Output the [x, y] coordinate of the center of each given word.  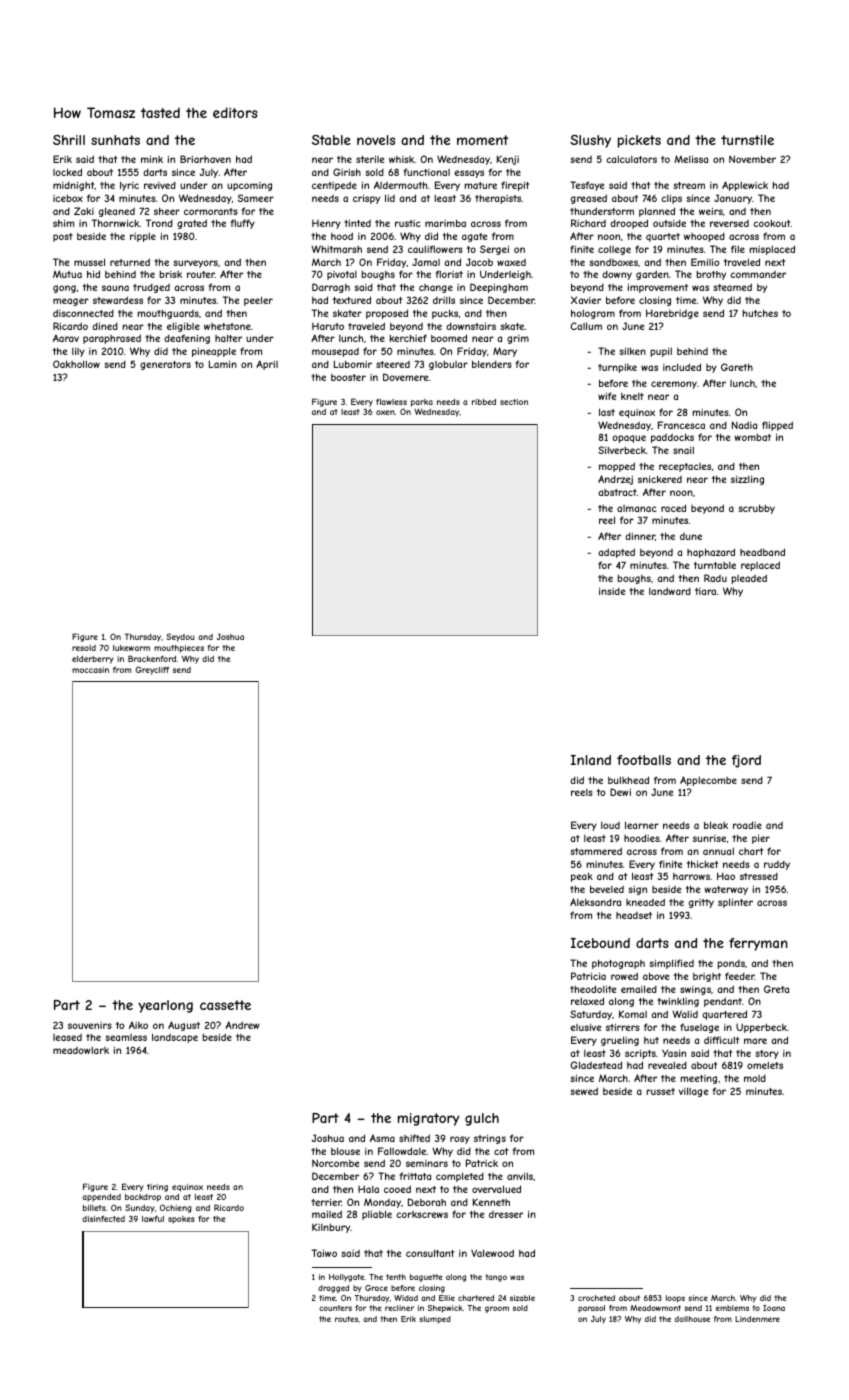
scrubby [756, 509]
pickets [639, 141]
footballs [644, 760]
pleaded [749, 579]
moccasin [90, 670]
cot [501, 1151]
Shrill [69, 140]
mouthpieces [179, 649]
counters [335, 1308]
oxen [385, 412]
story [767, 1054]
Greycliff [152, 670]
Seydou [180, 637]
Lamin [223, 364]
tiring [157, 1188]
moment [482, 140]
